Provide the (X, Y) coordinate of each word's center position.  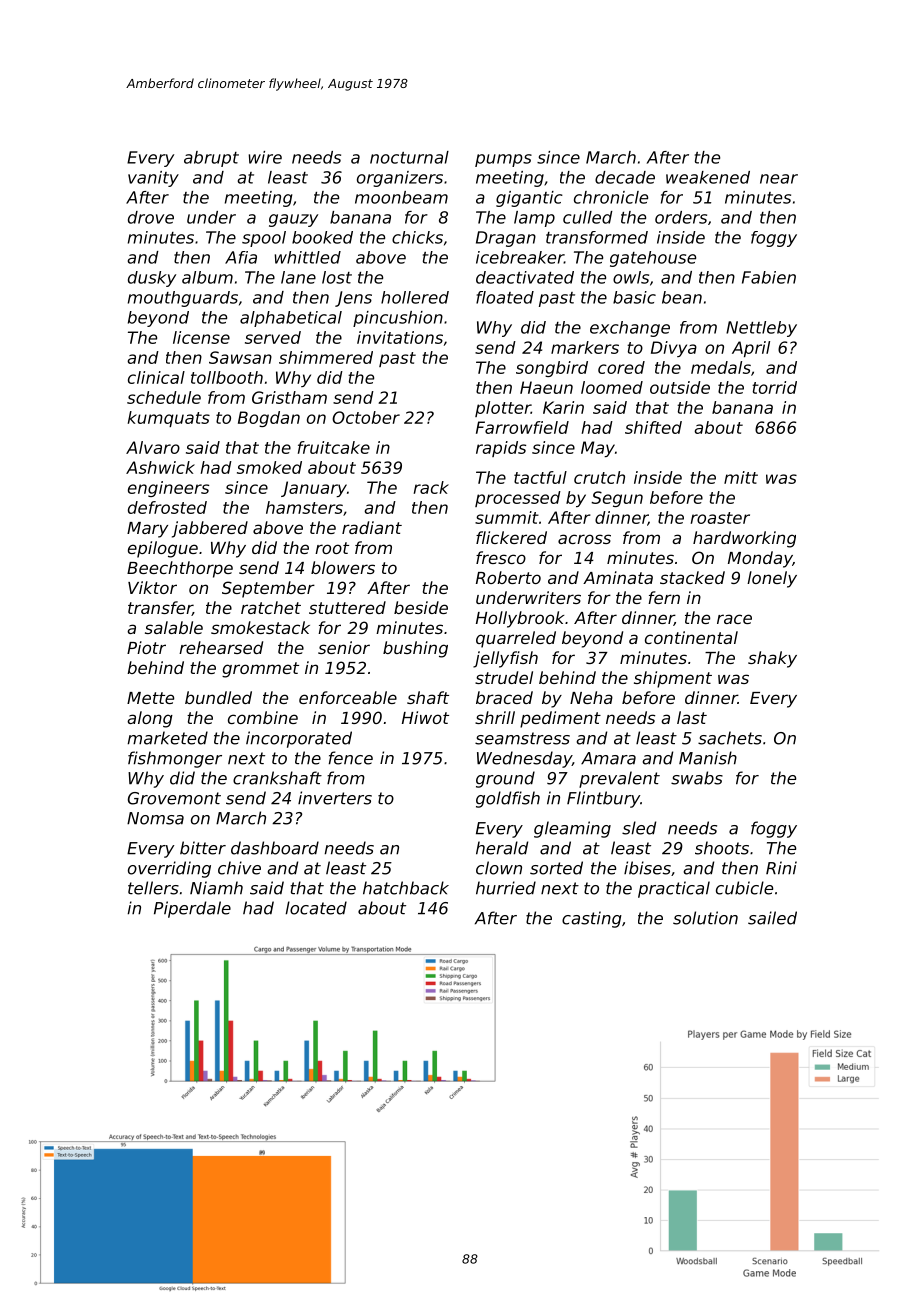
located (316, 908)
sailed (772, 918)
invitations (400, 337)
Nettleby (761, 329)
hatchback (406, 888)
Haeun (546, 387)
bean (682, 297)
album (207, 277)
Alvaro (153, 447)
